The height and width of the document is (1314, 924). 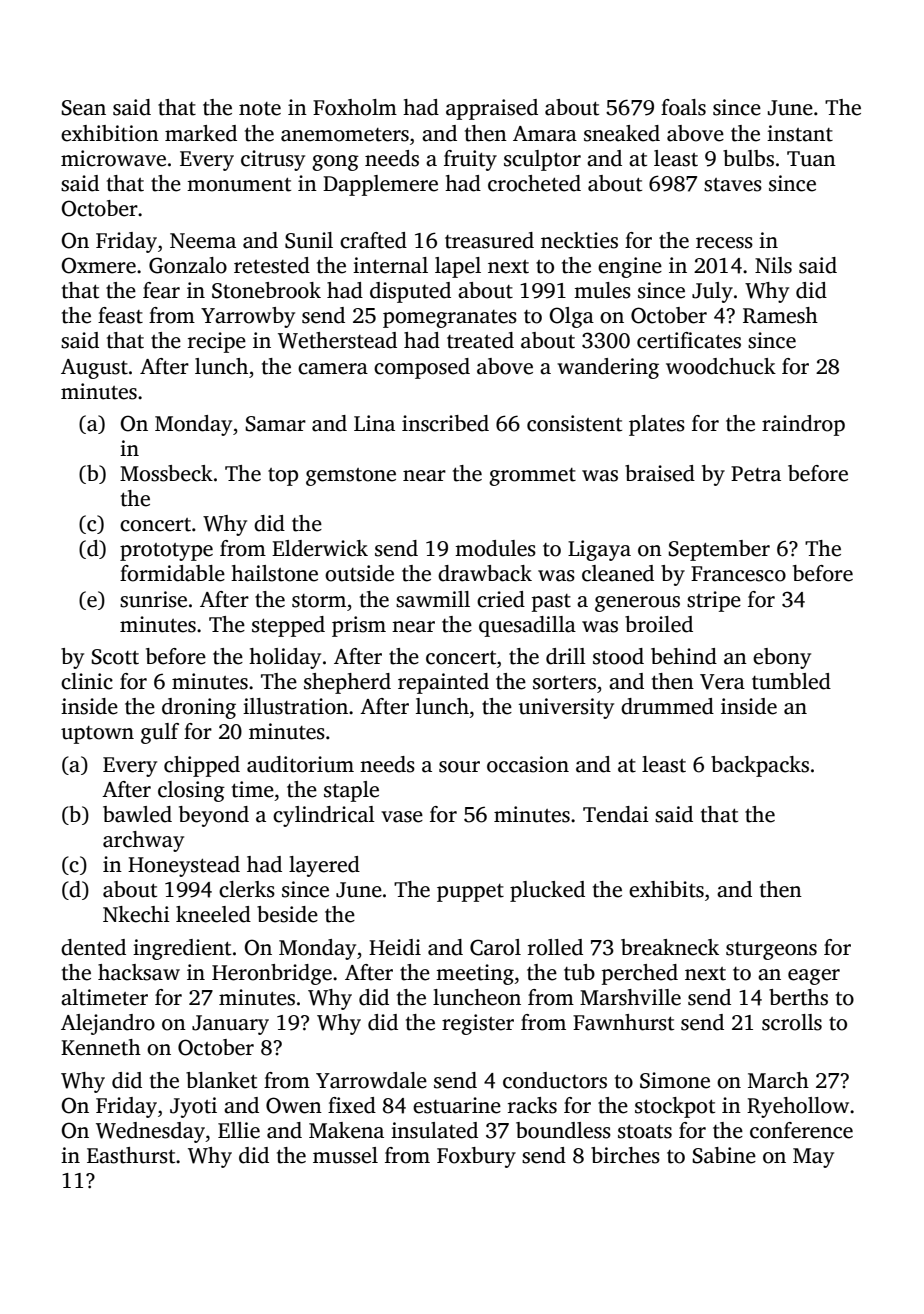 I want to click on mules, so click(x=602, y=290).
